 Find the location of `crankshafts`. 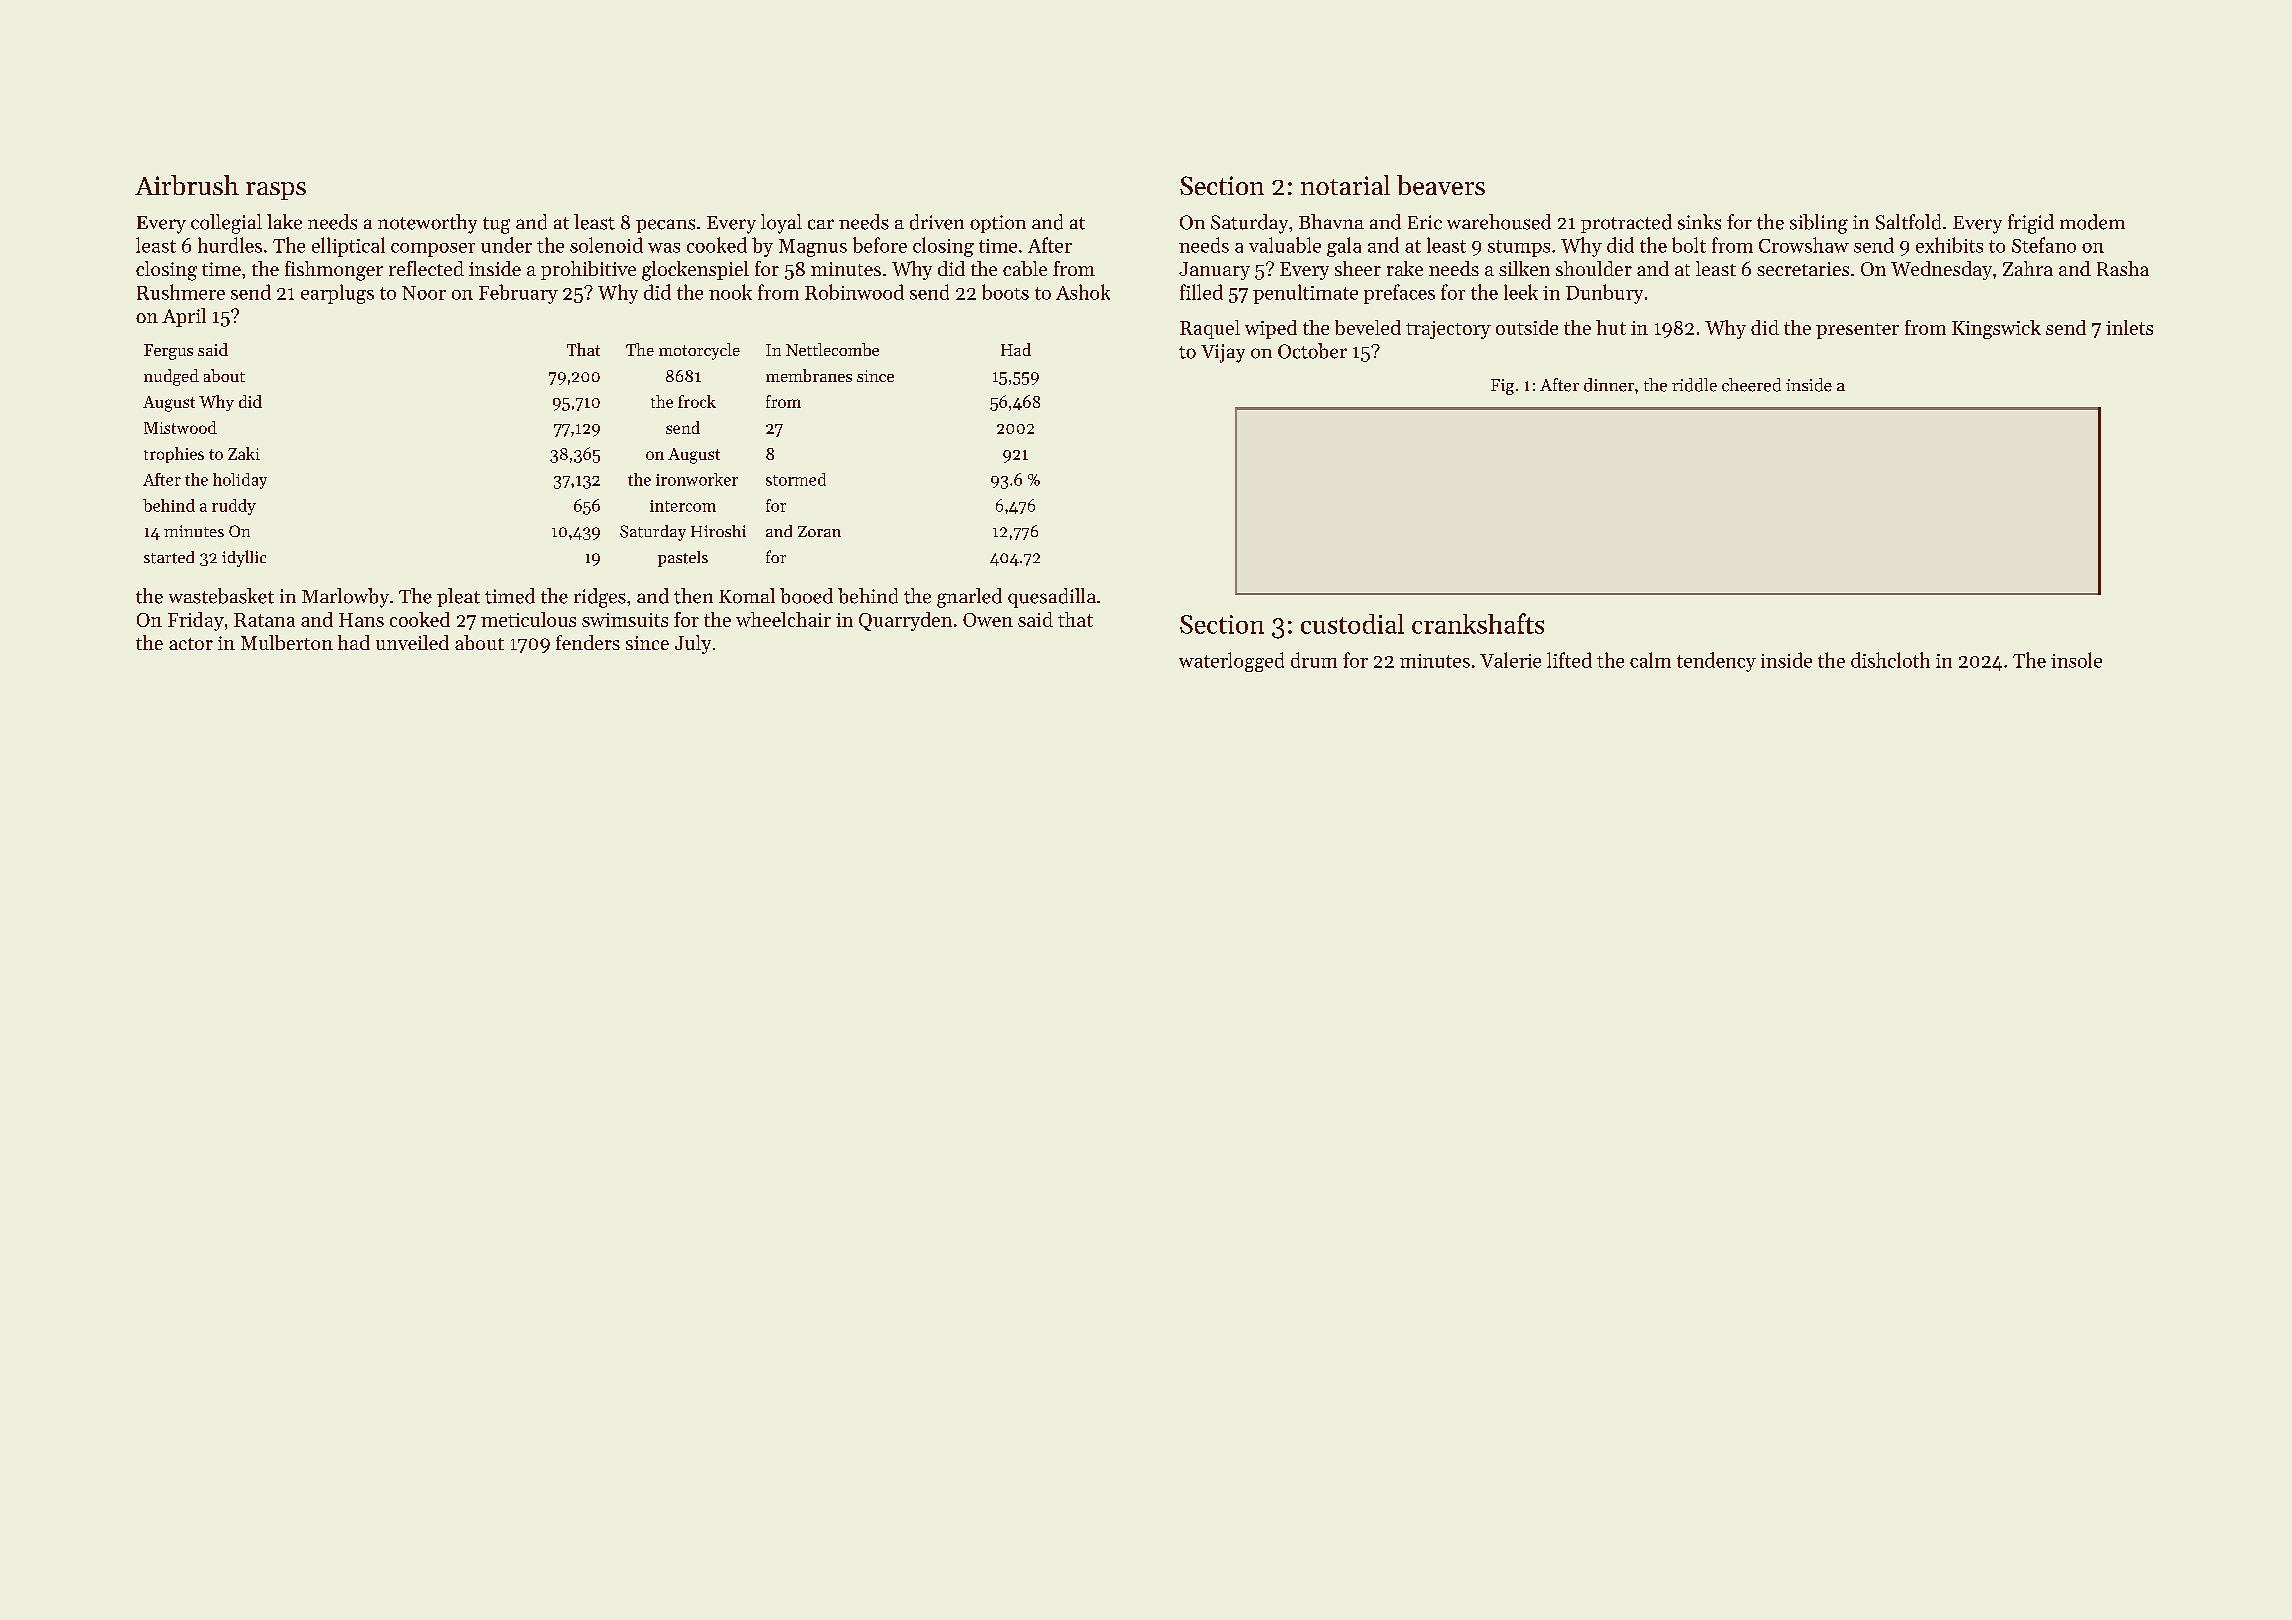

crankshafts is located at coordinates (1478, 623).
